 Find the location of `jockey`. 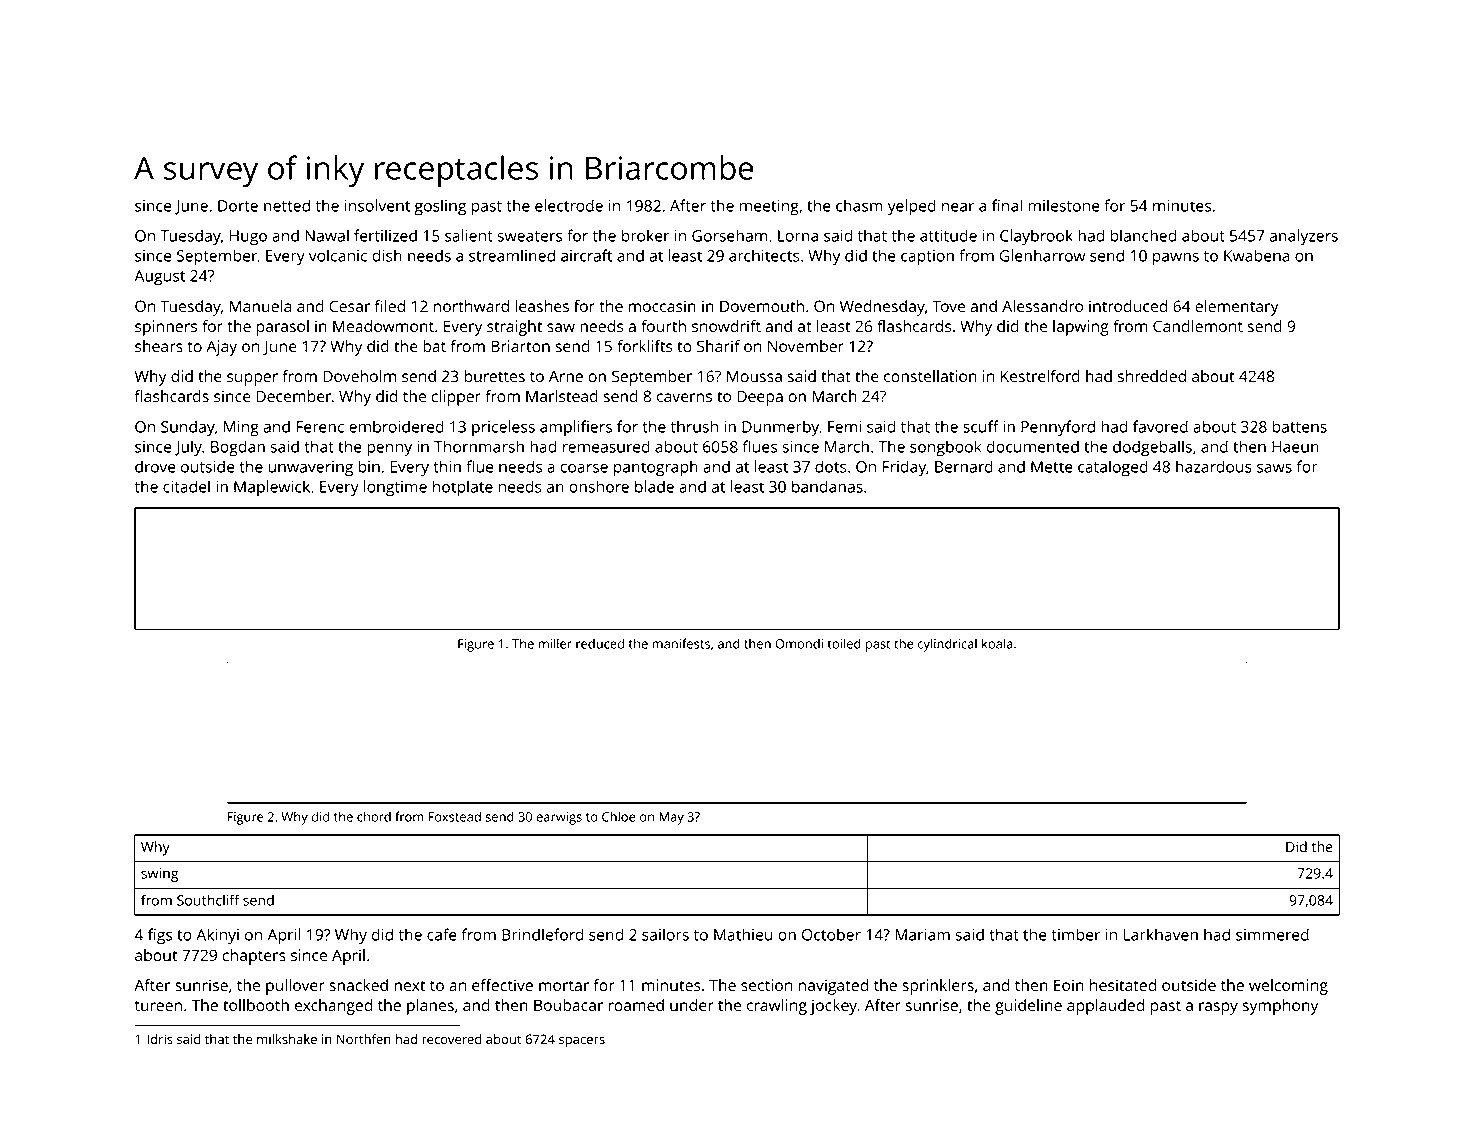

jockey is located at coordinates (833, 1007).
